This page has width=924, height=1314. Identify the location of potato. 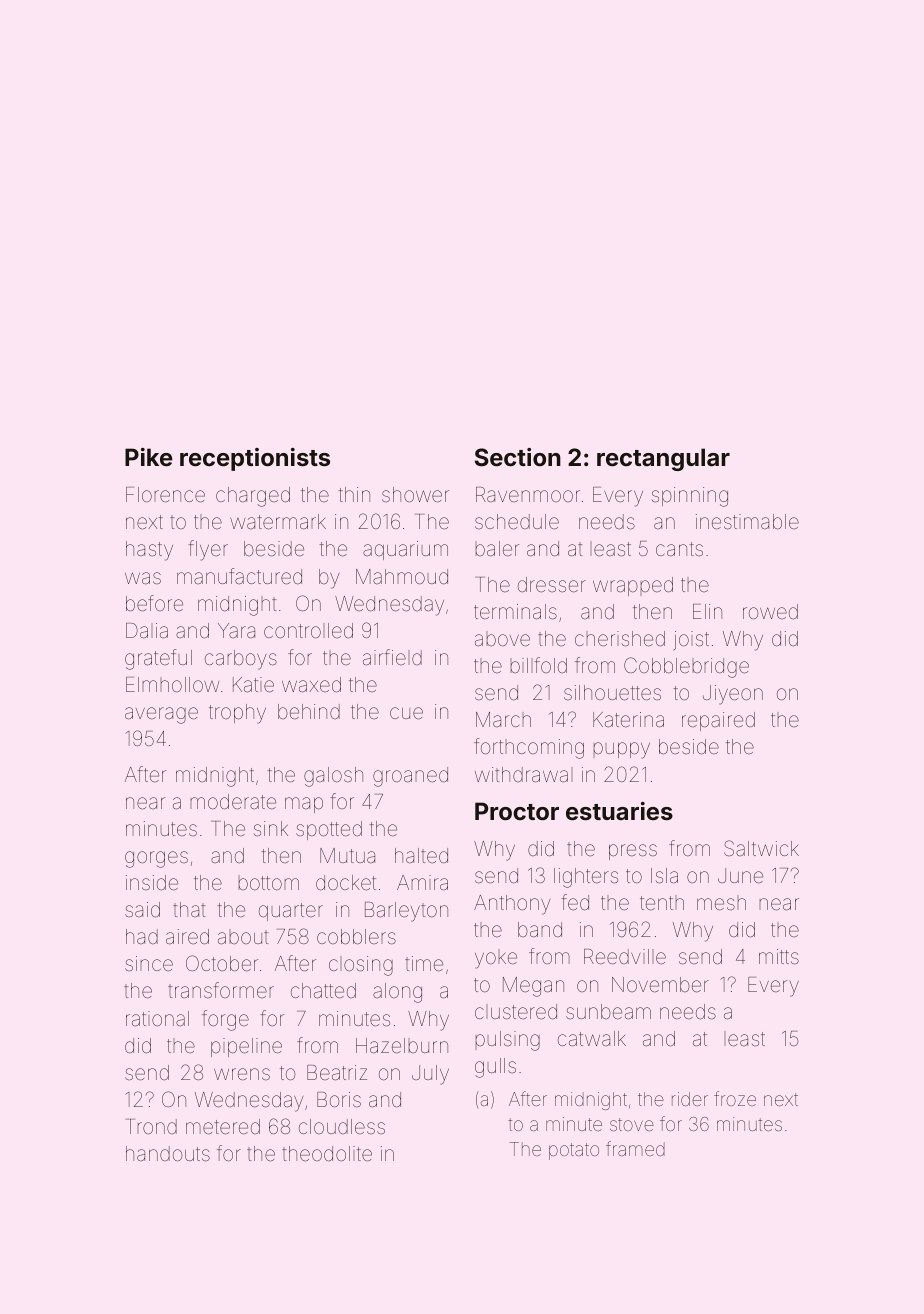
(574, 1151).
